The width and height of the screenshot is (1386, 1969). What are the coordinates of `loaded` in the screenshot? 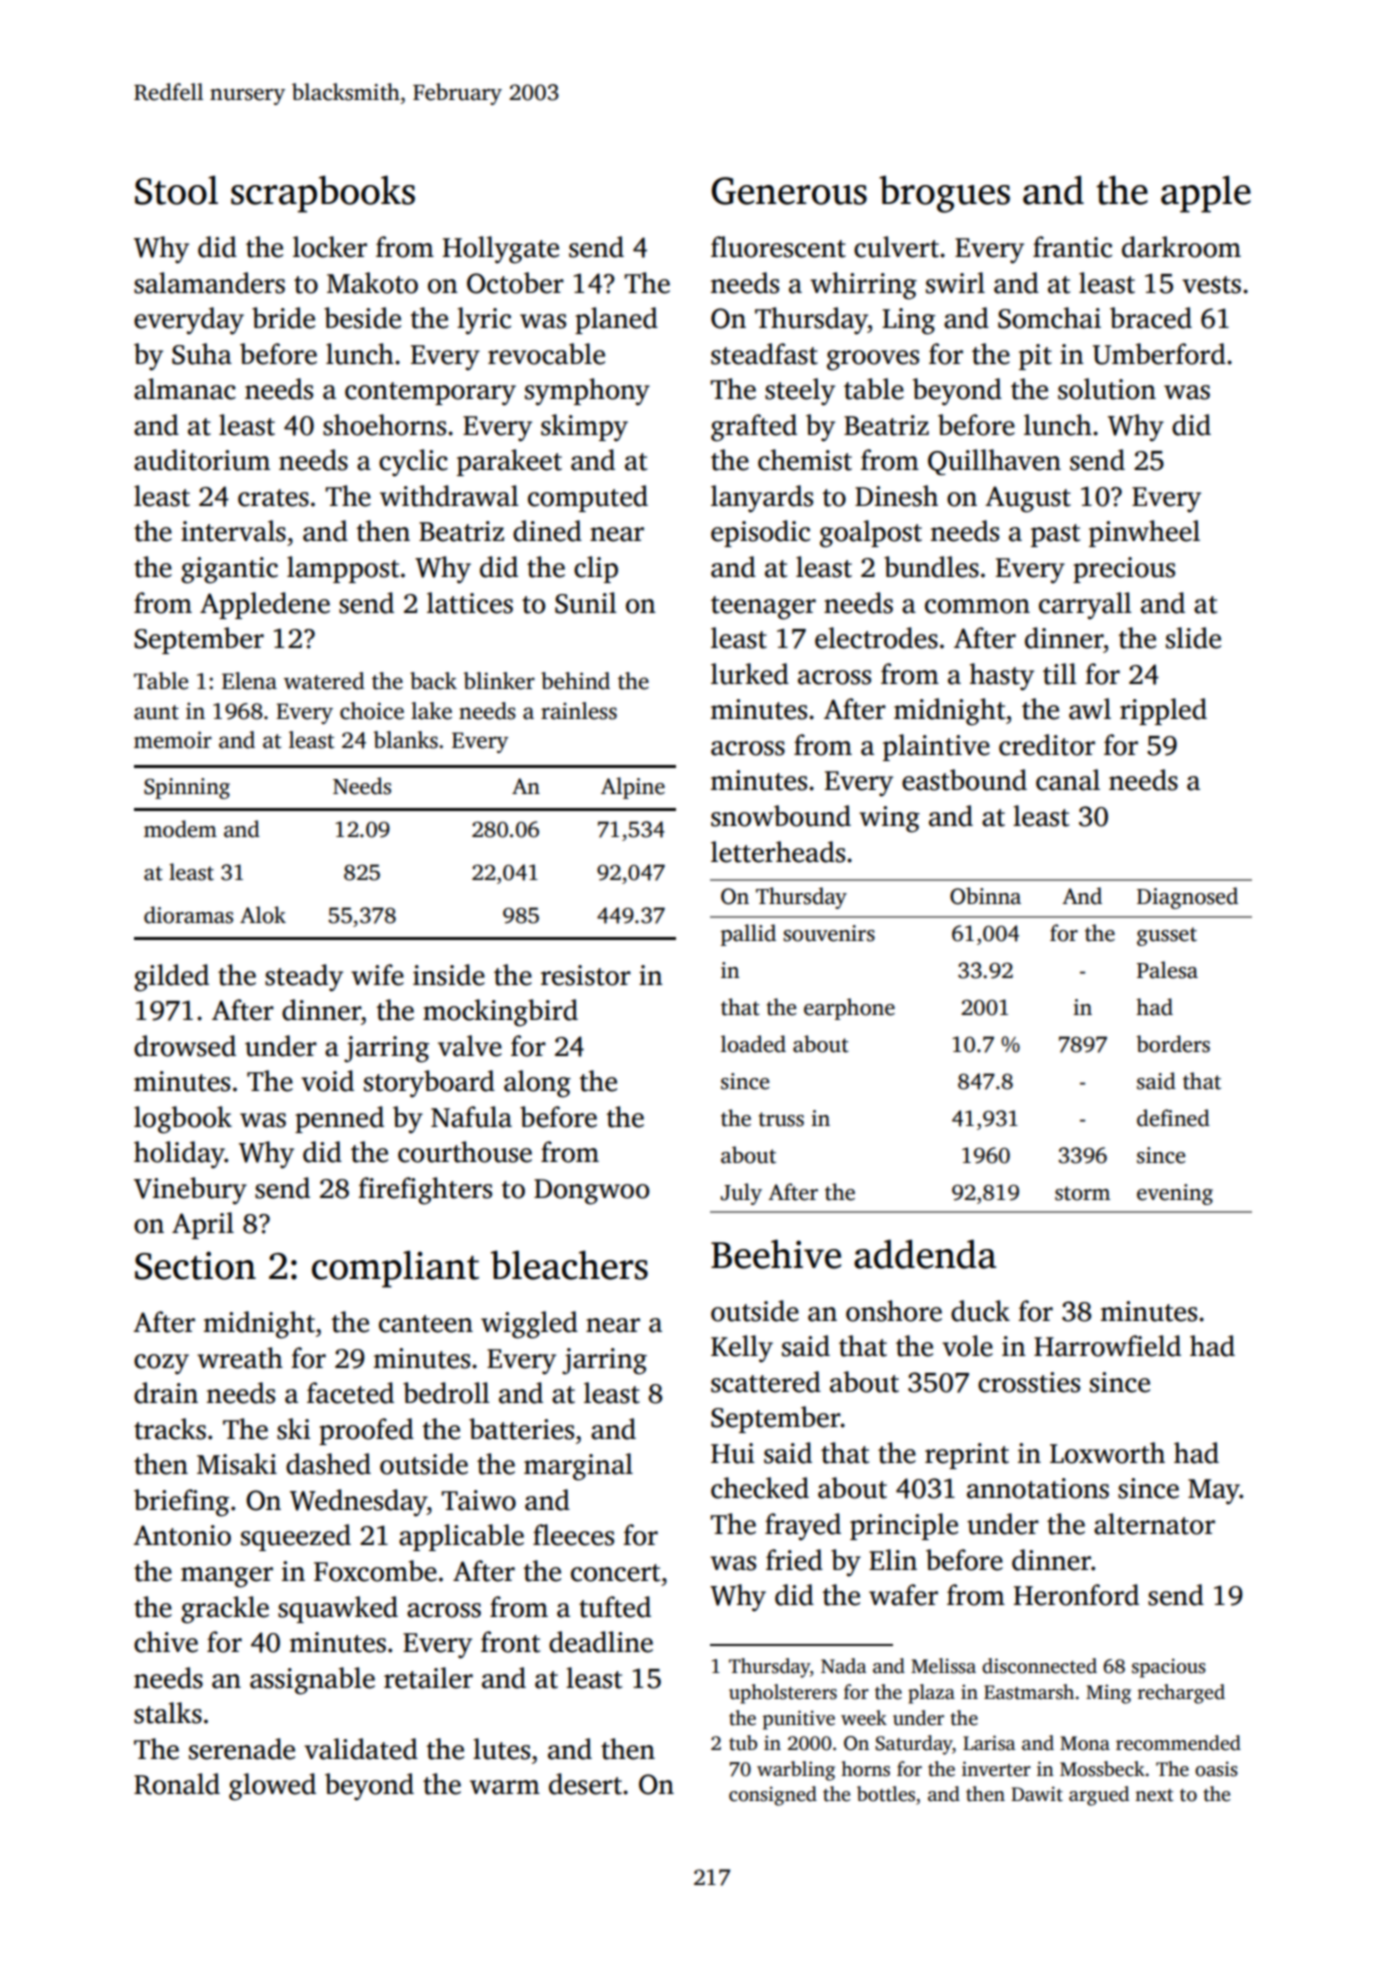 It's located at (753, 1044).
